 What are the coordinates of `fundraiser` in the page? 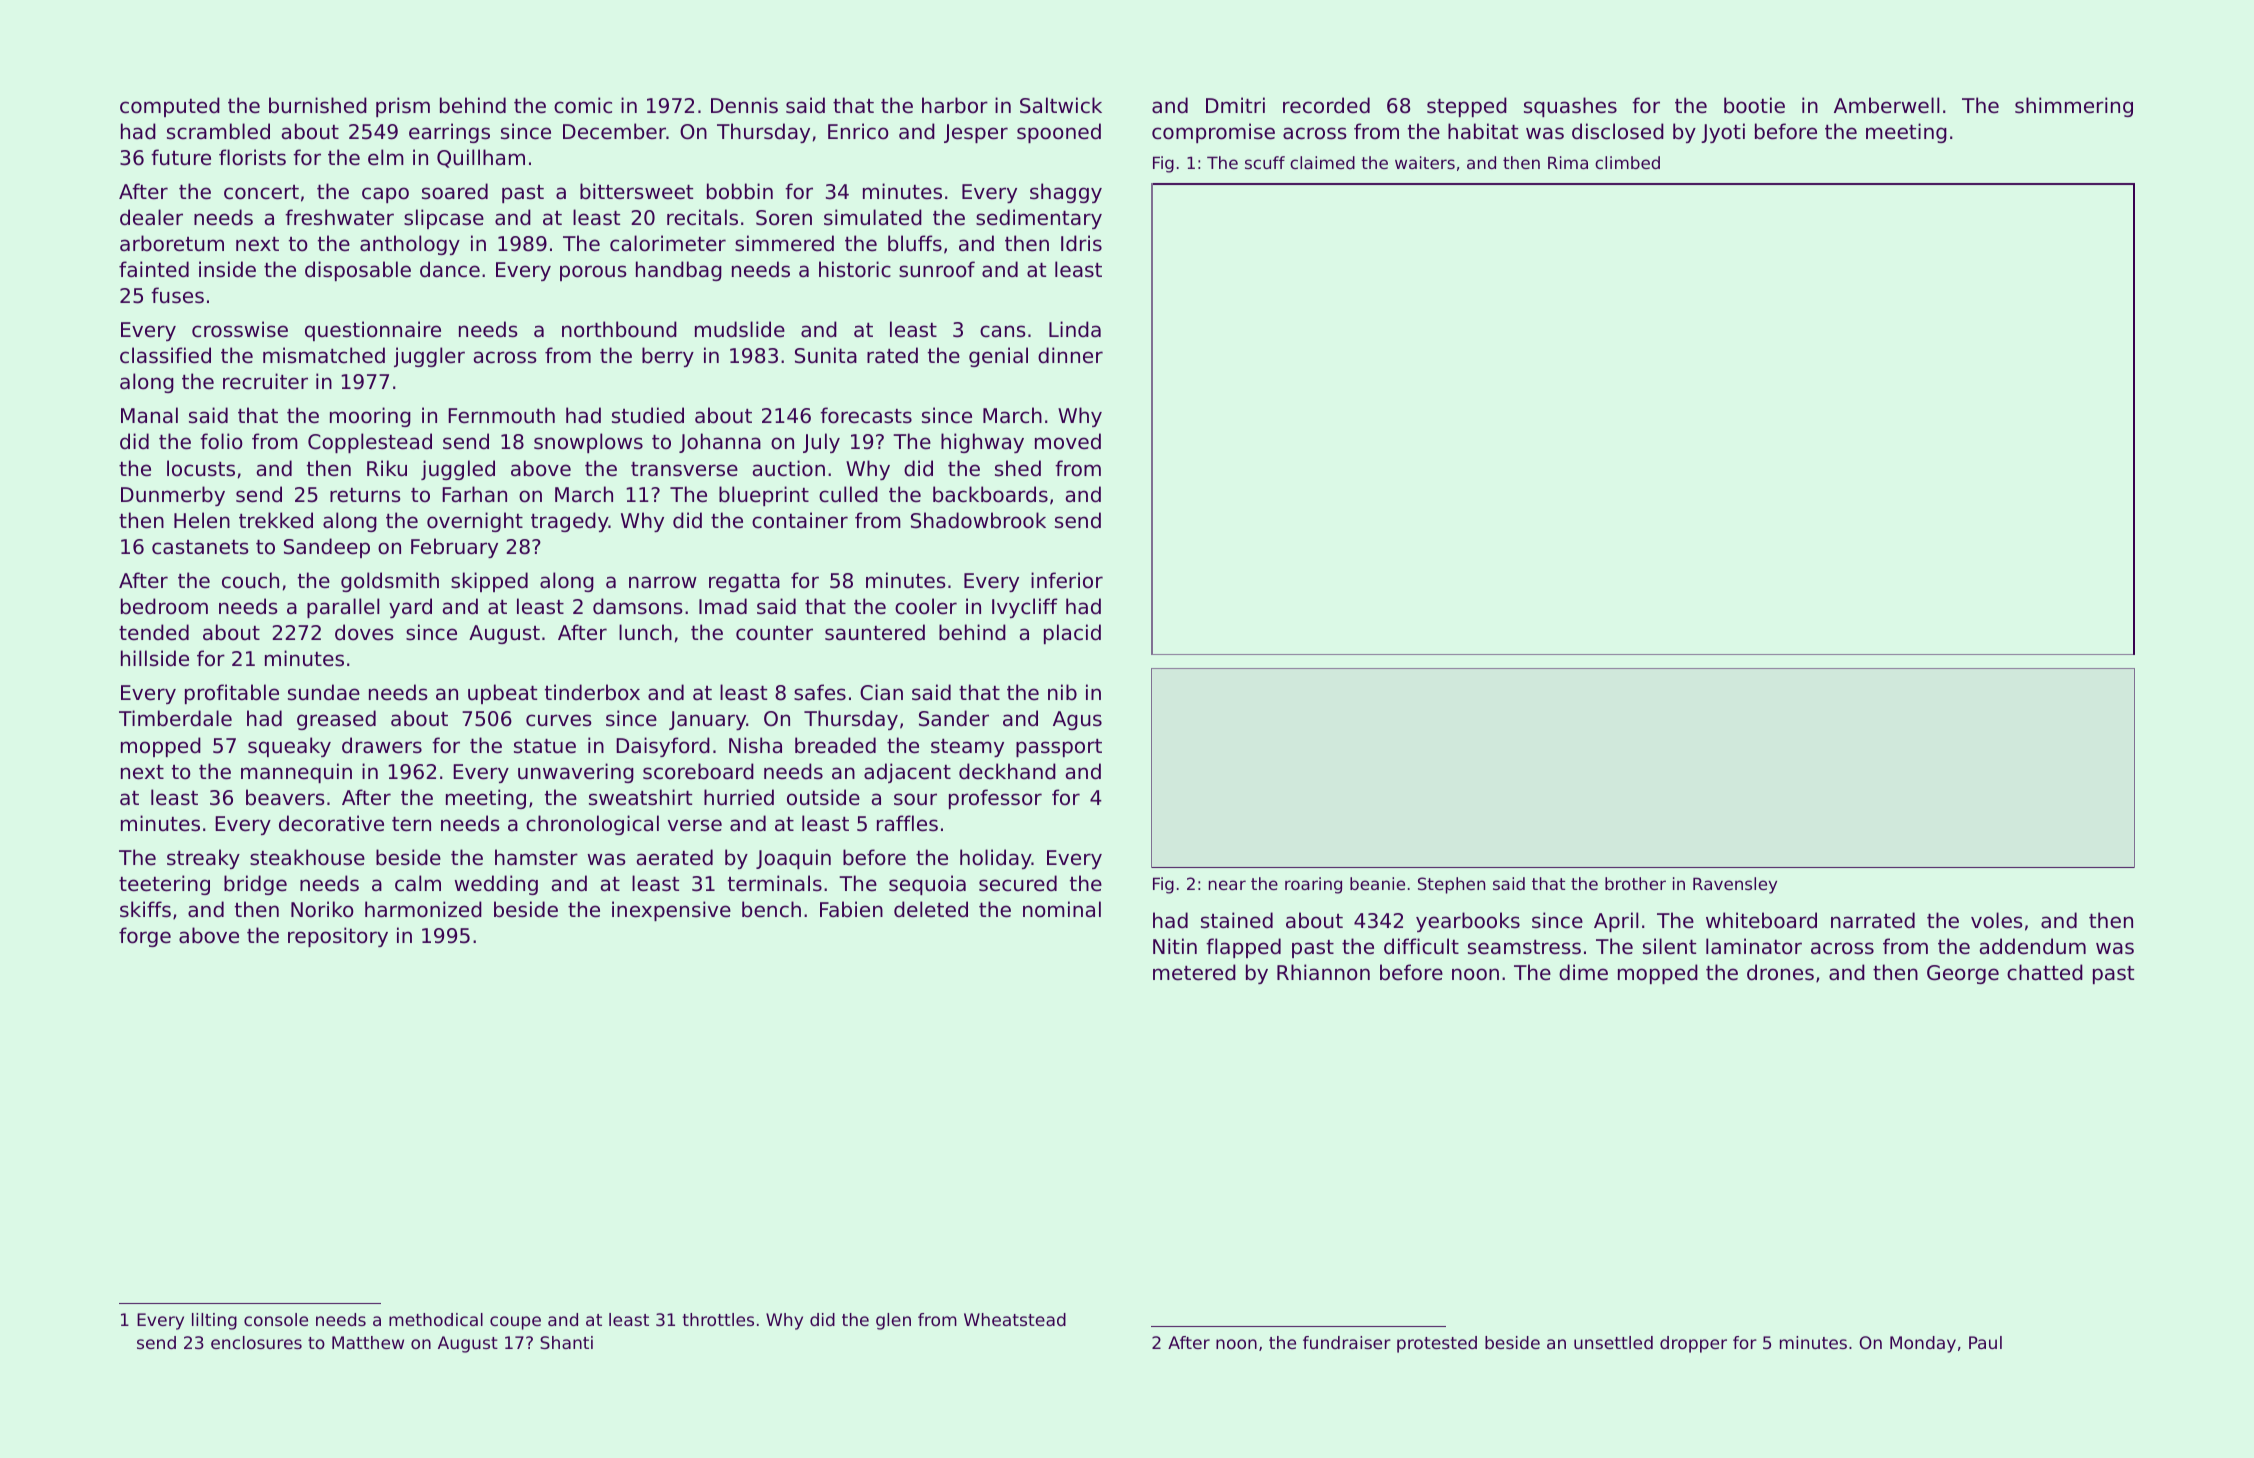 It's located at (1347, 1342).
